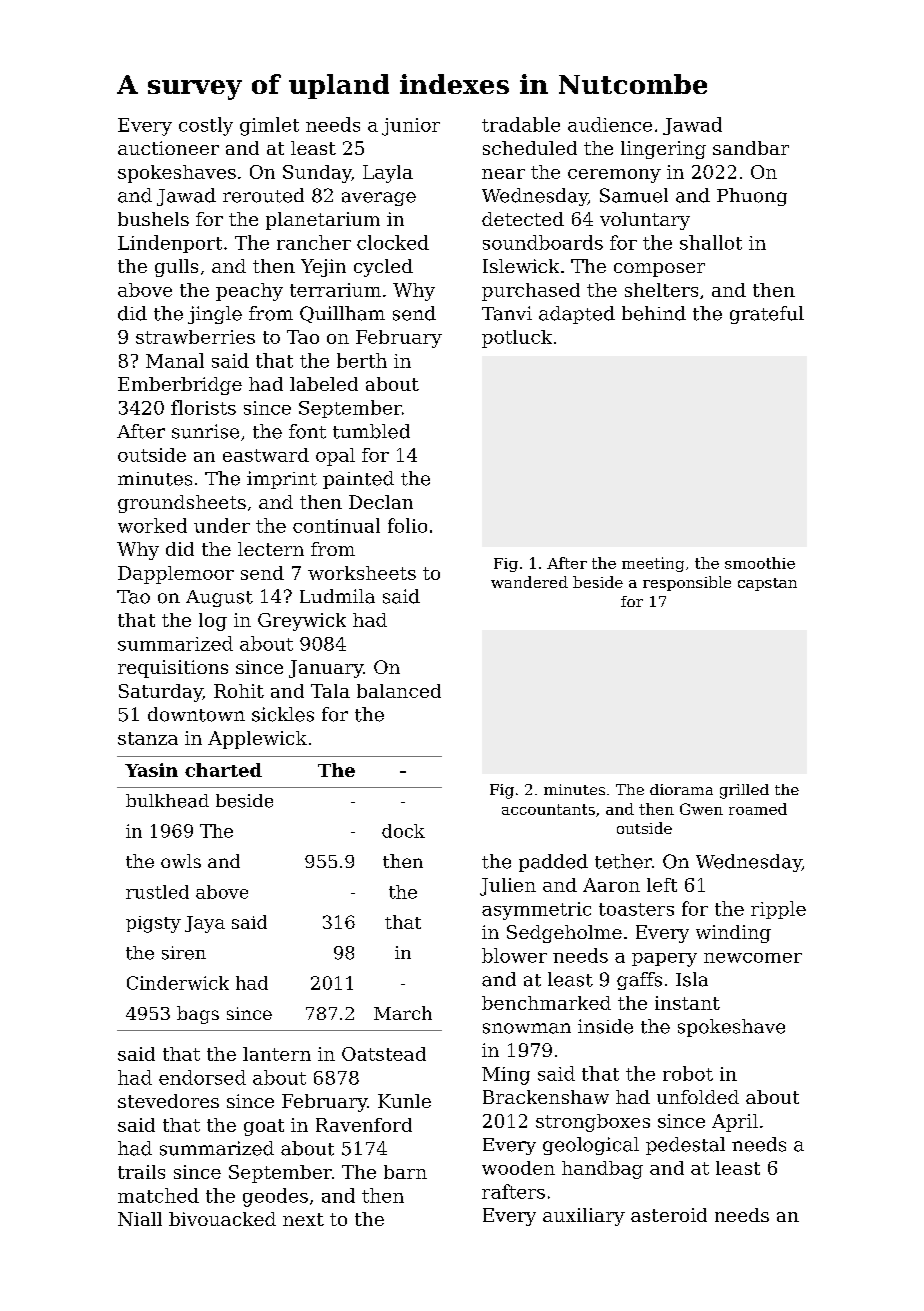 The image size is (924, 1311). I want to click on detected, so click(523, 219).
